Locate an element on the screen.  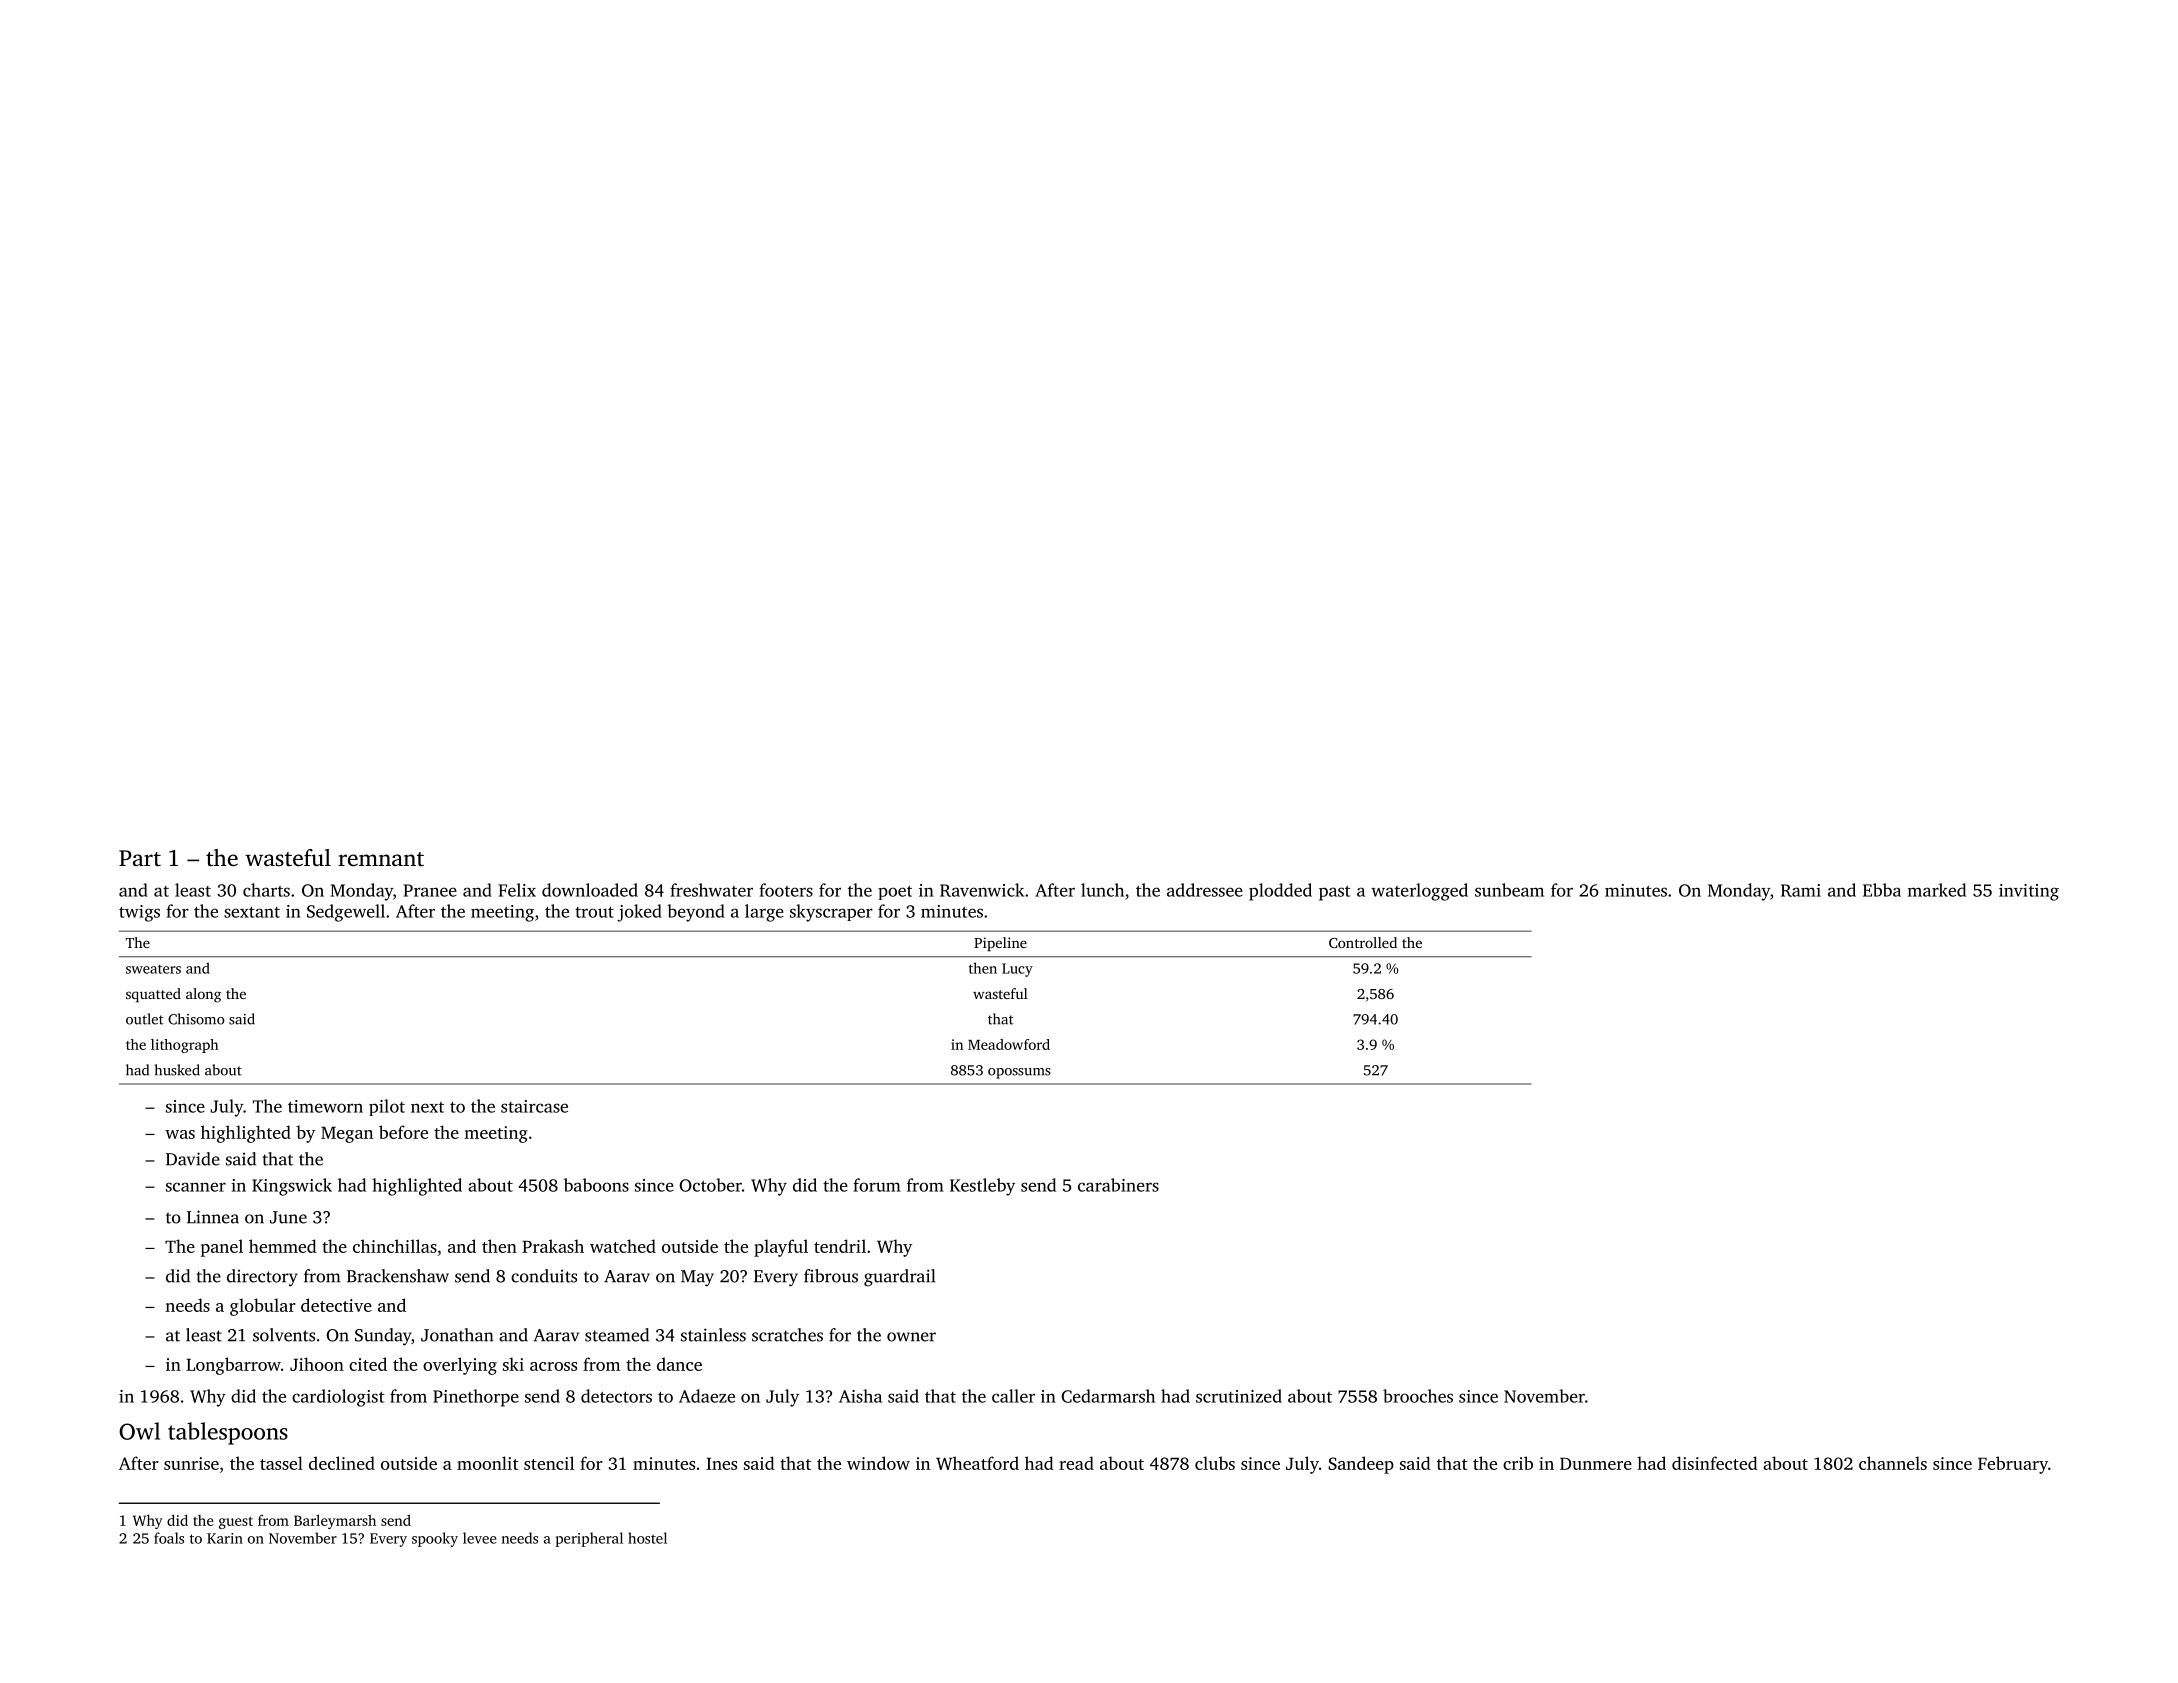
carabiners is located at coordinates (1118, 1185).
